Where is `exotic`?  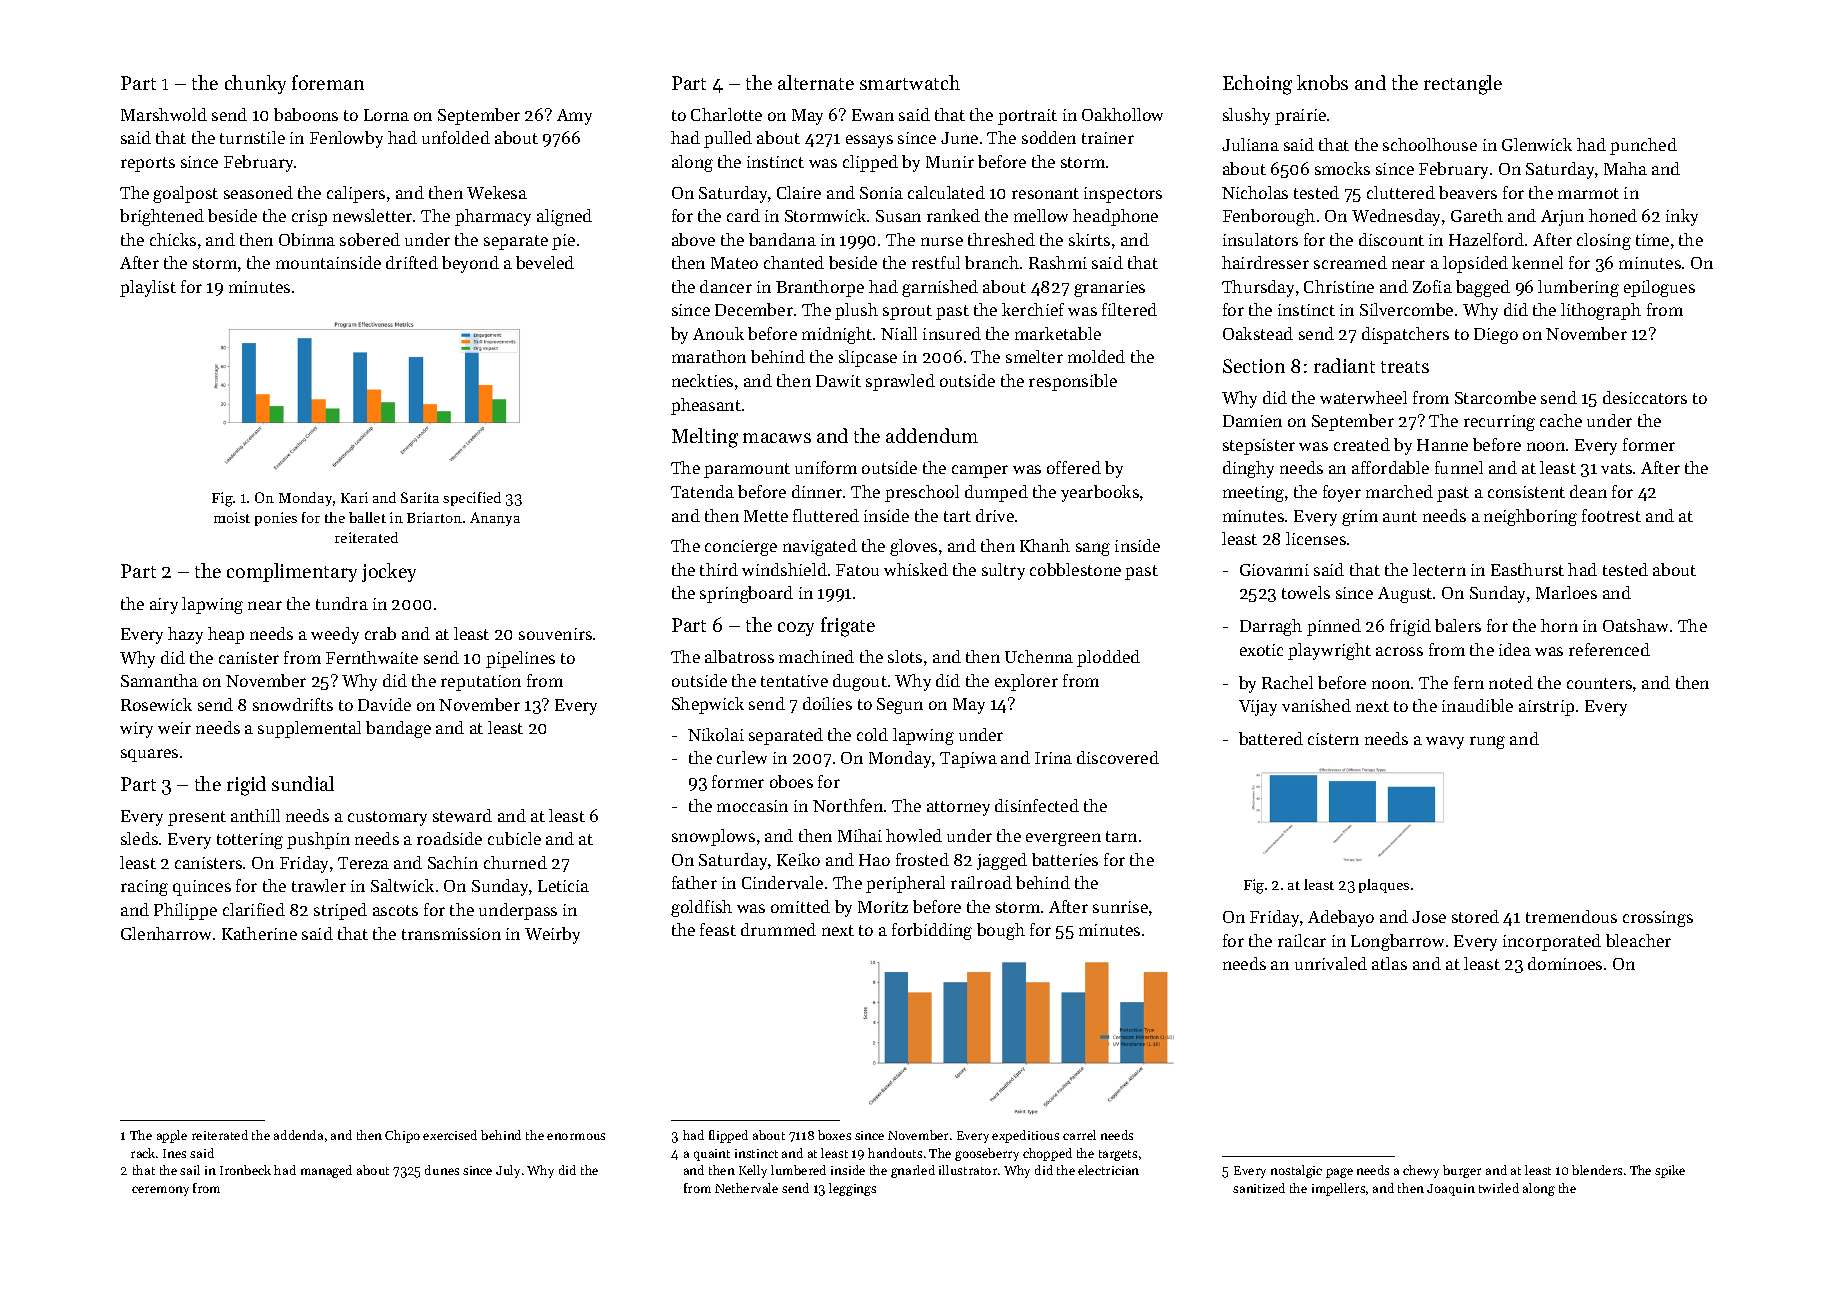
exotic is located at coordinates (1261, 650).
